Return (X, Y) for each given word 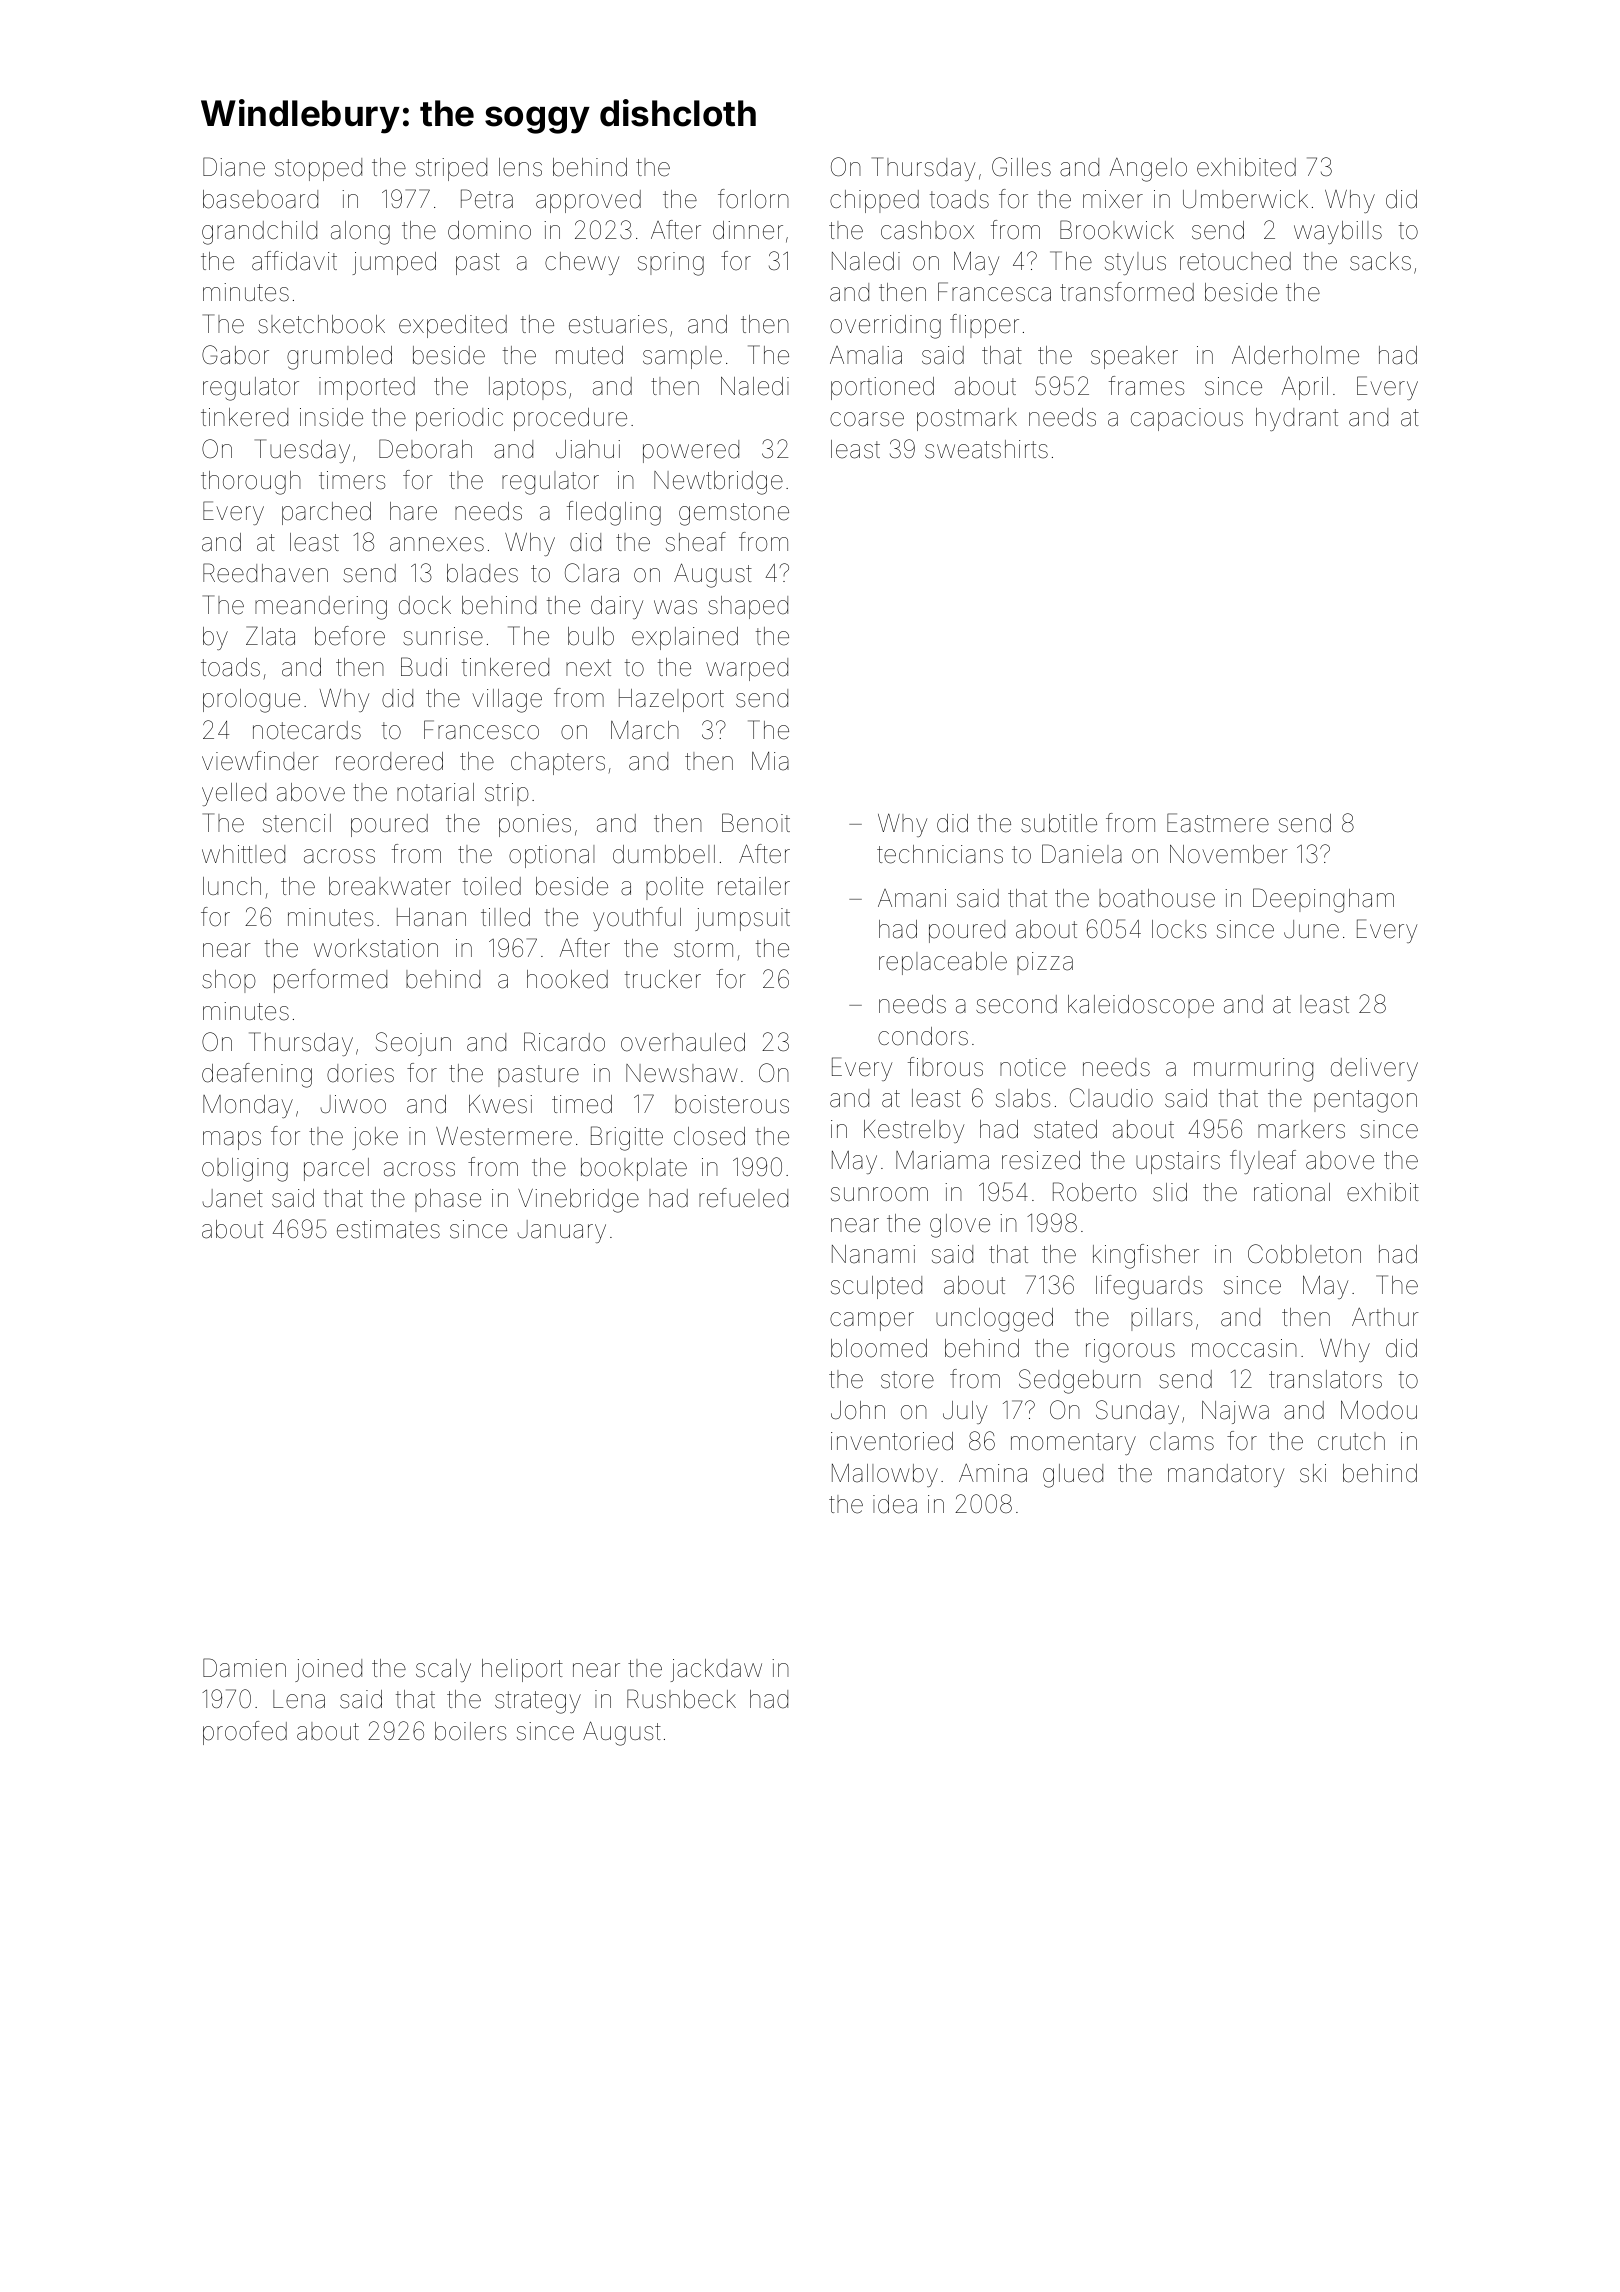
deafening (257, 1075)
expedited (453, 326)
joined (328, 1670)
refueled (743, 1198)
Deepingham (1323, 900)
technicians (940, 854)
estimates (388, 1229)
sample (682, 357)
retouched (1235, 261)
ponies (535, 825)
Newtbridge (718, 483)
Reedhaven (265, 573)
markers (1301, 1129)
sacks (1380, 261)
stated (1065, 1129)
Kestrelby (914, 1131)
